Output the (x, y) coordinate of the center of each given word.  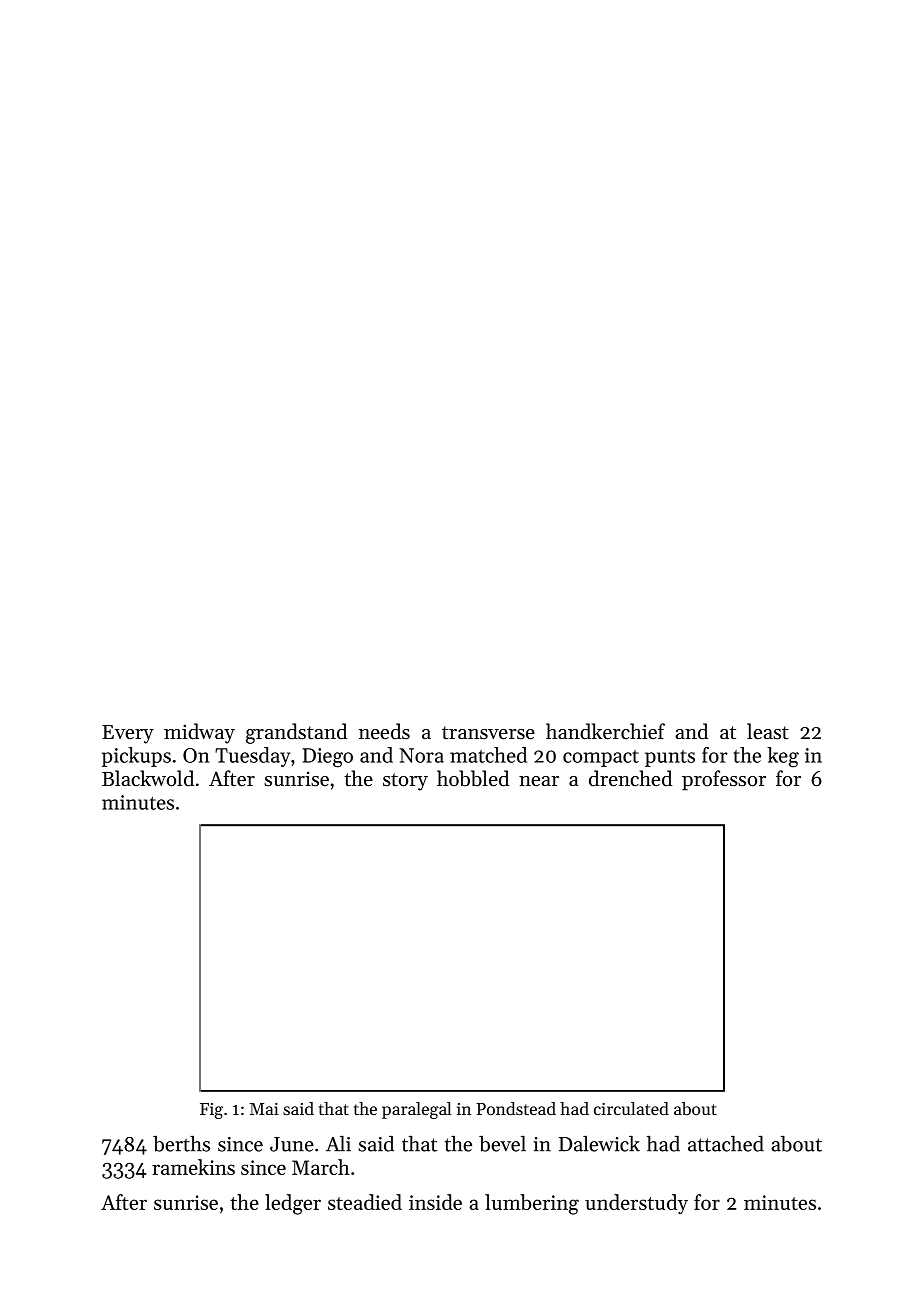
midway (199, 733)
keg (783, 757)
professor (724, 780)
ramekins (193, 1167)
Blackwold (148, 778)
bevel (502, 1143)
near (539, 781)
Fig (211, 1111)
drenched (630, 778)
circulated (631, 1108)
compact (601, 758)
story (405, 782)
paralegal (417, 1110)
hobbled (473, 778)
